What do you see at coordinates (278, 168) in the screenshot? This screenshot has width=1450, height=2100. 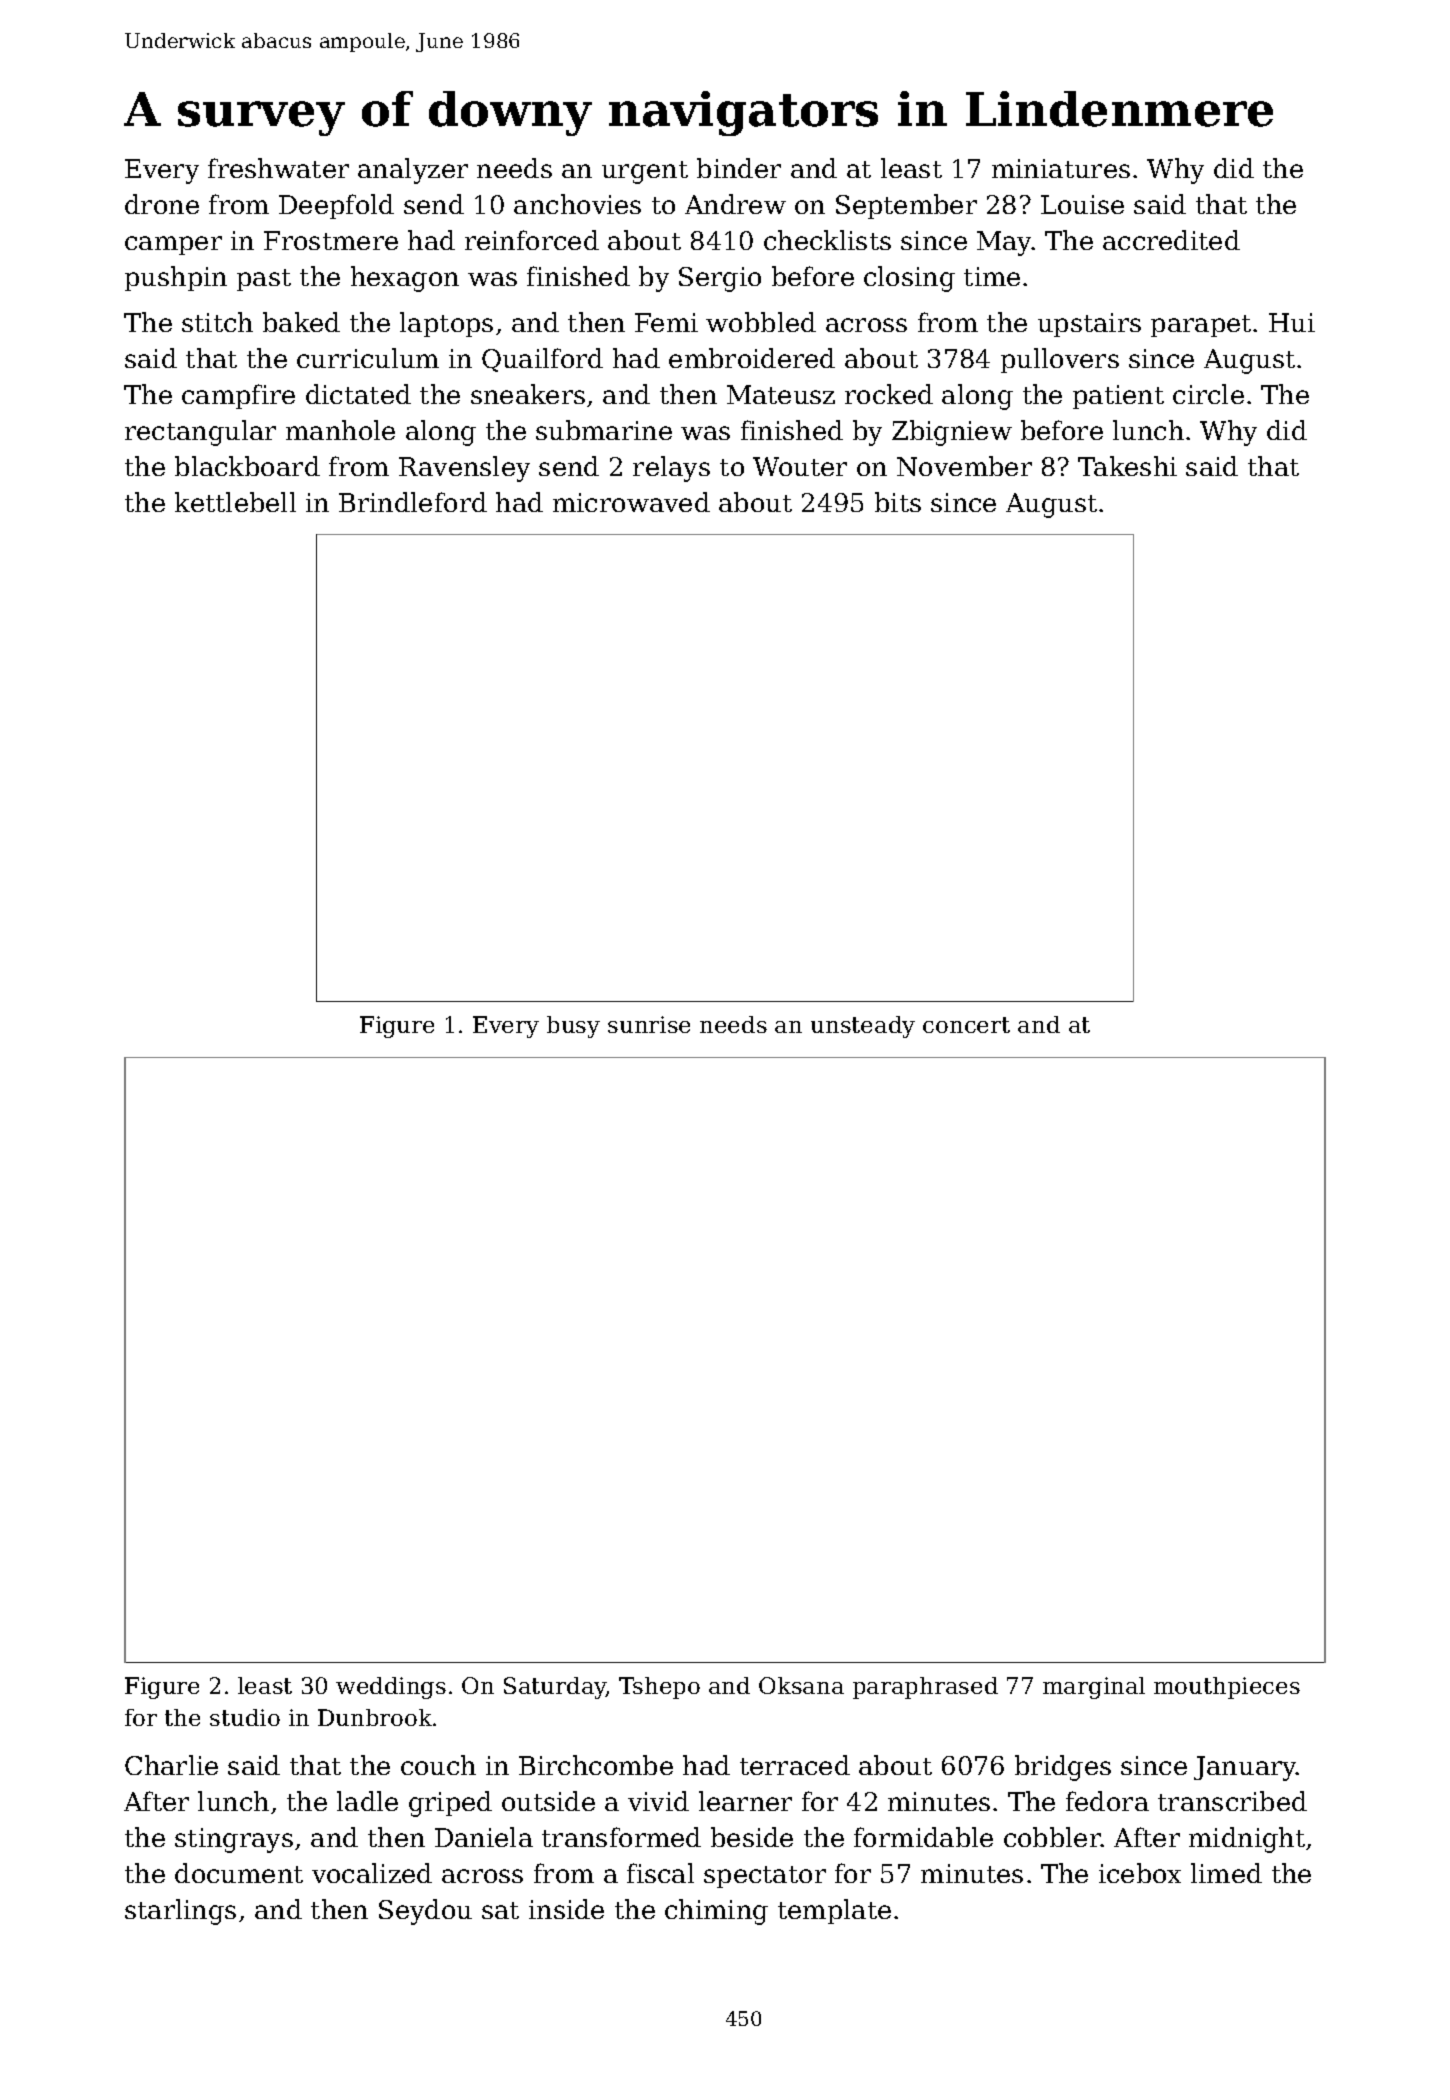 I see `freshwater` at bounding box center [278, 168].
